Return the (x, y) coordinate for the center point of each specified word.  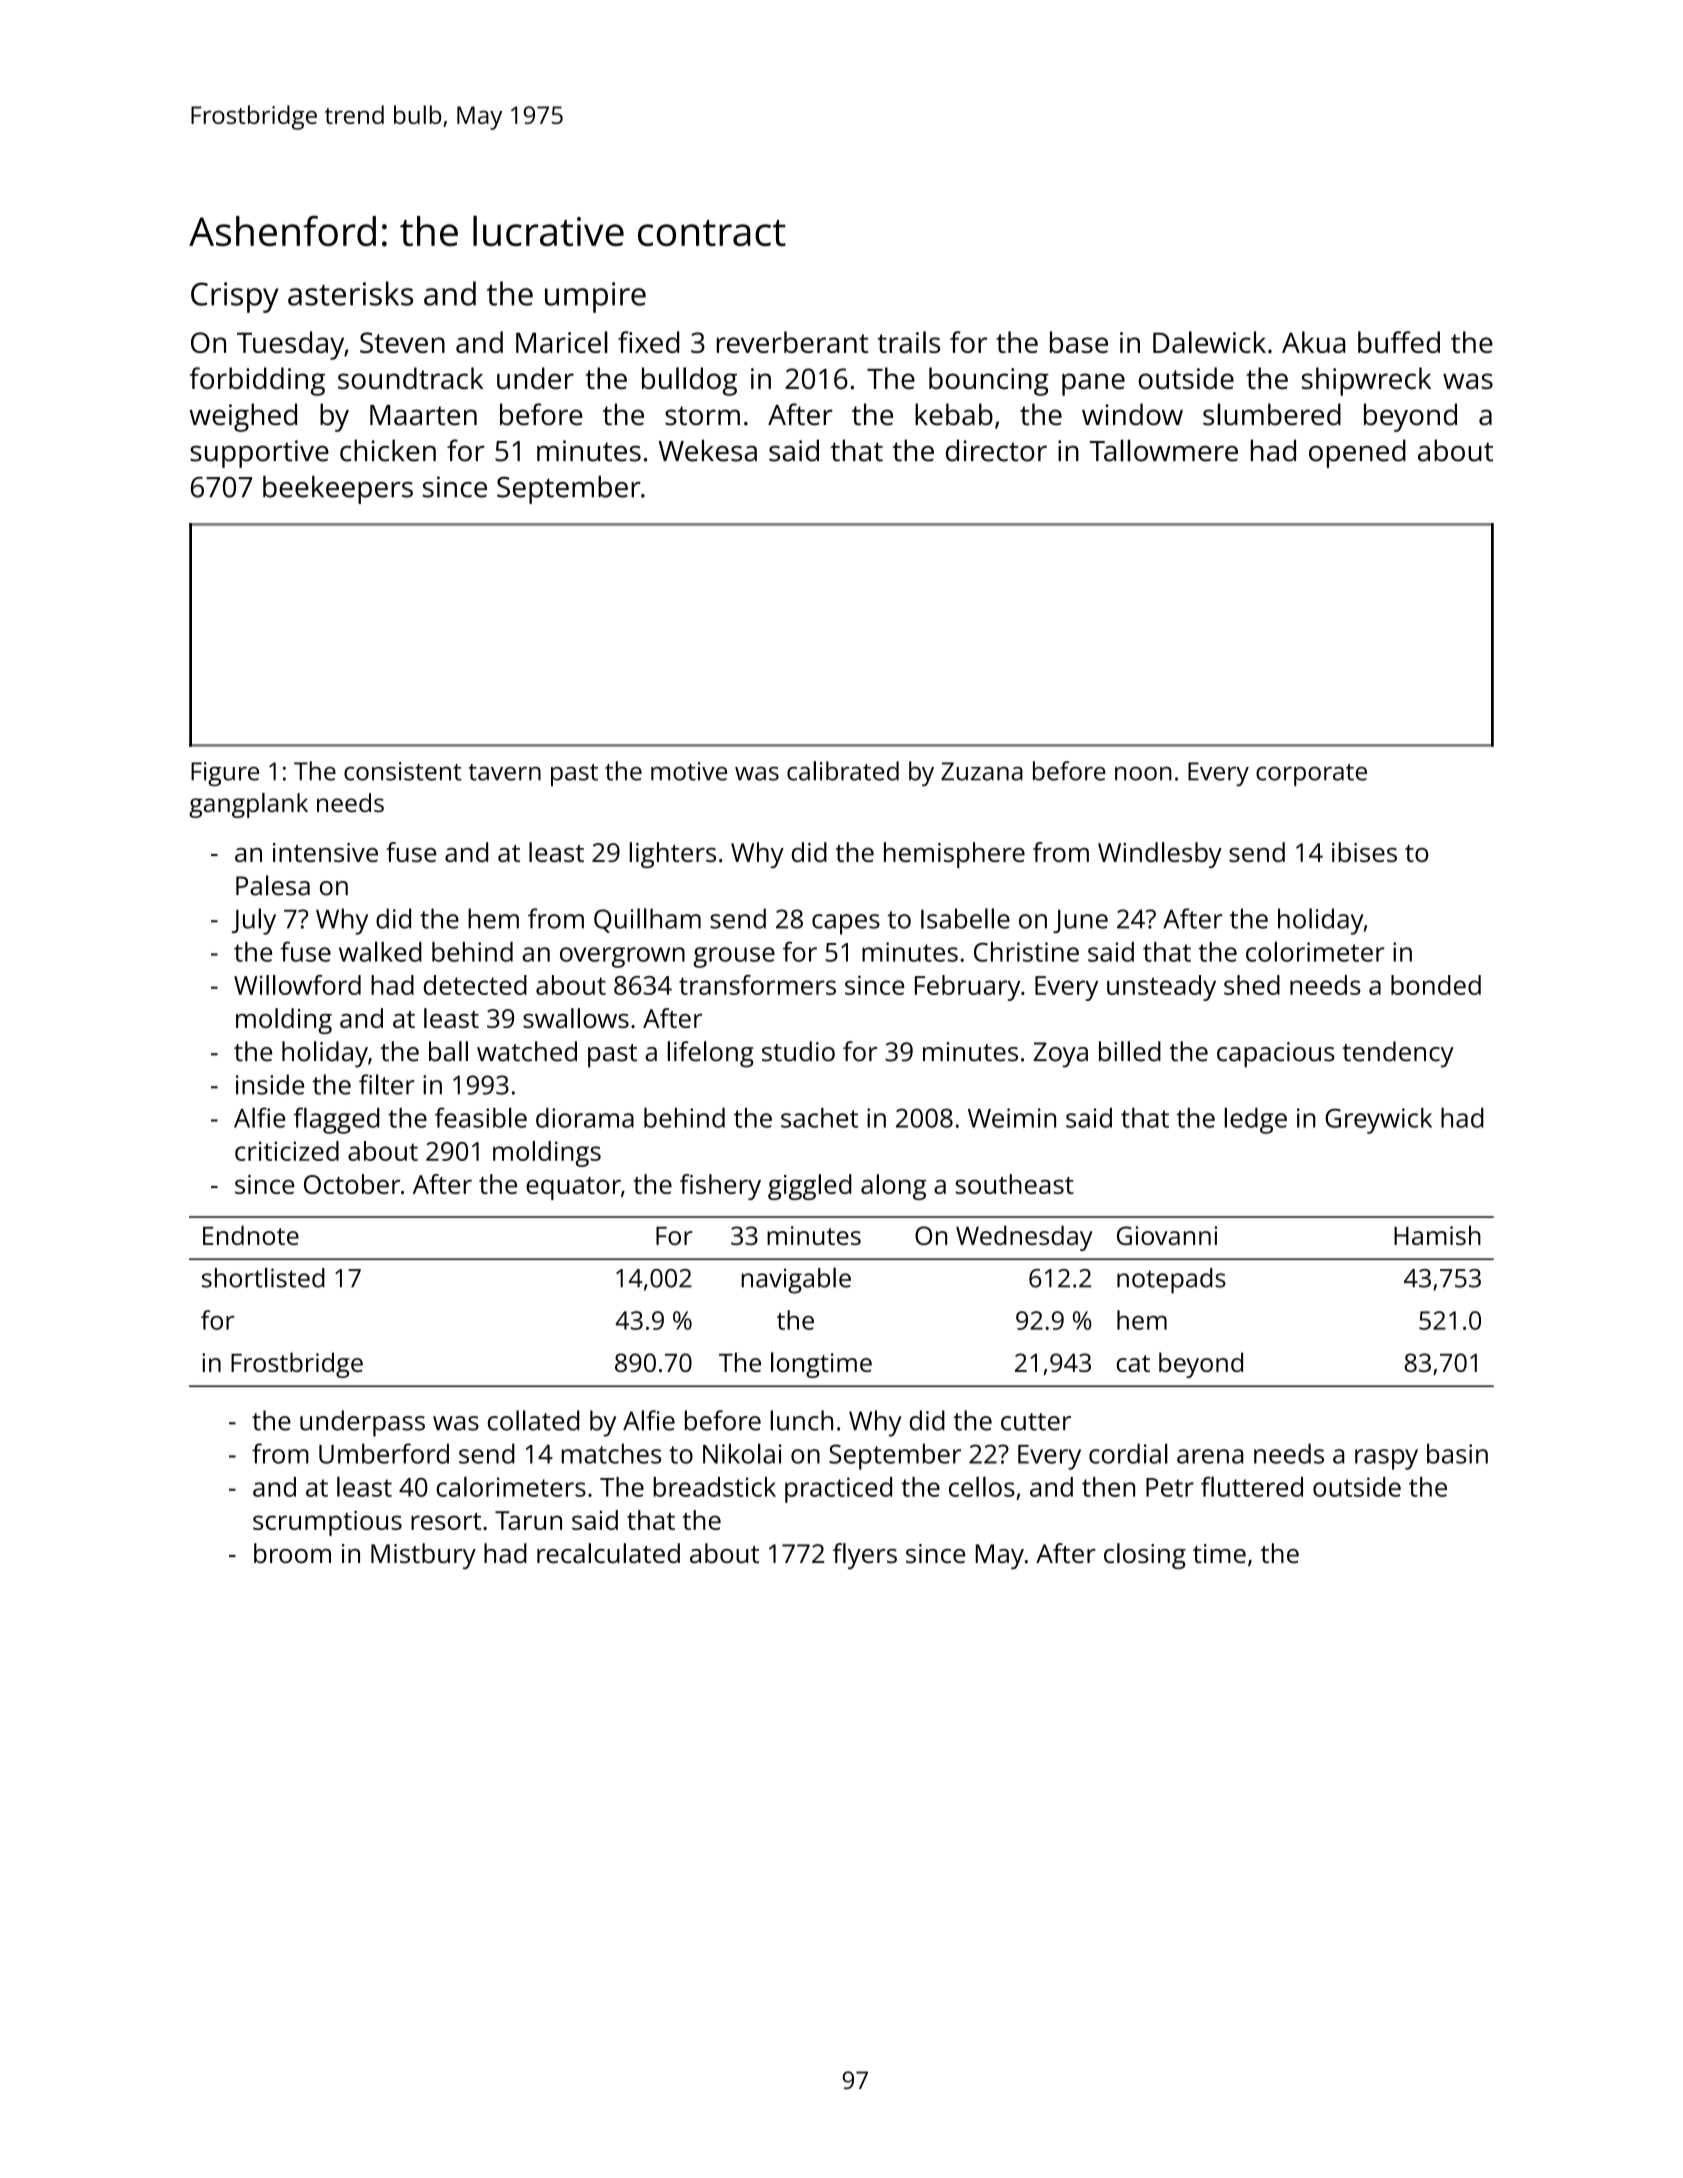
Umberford (384, 1453)
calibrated (843, 771)
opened (1357, 453)
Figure (225, 774)
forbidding (257, 381)
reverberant (792, 342)
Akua (1313, 342)
